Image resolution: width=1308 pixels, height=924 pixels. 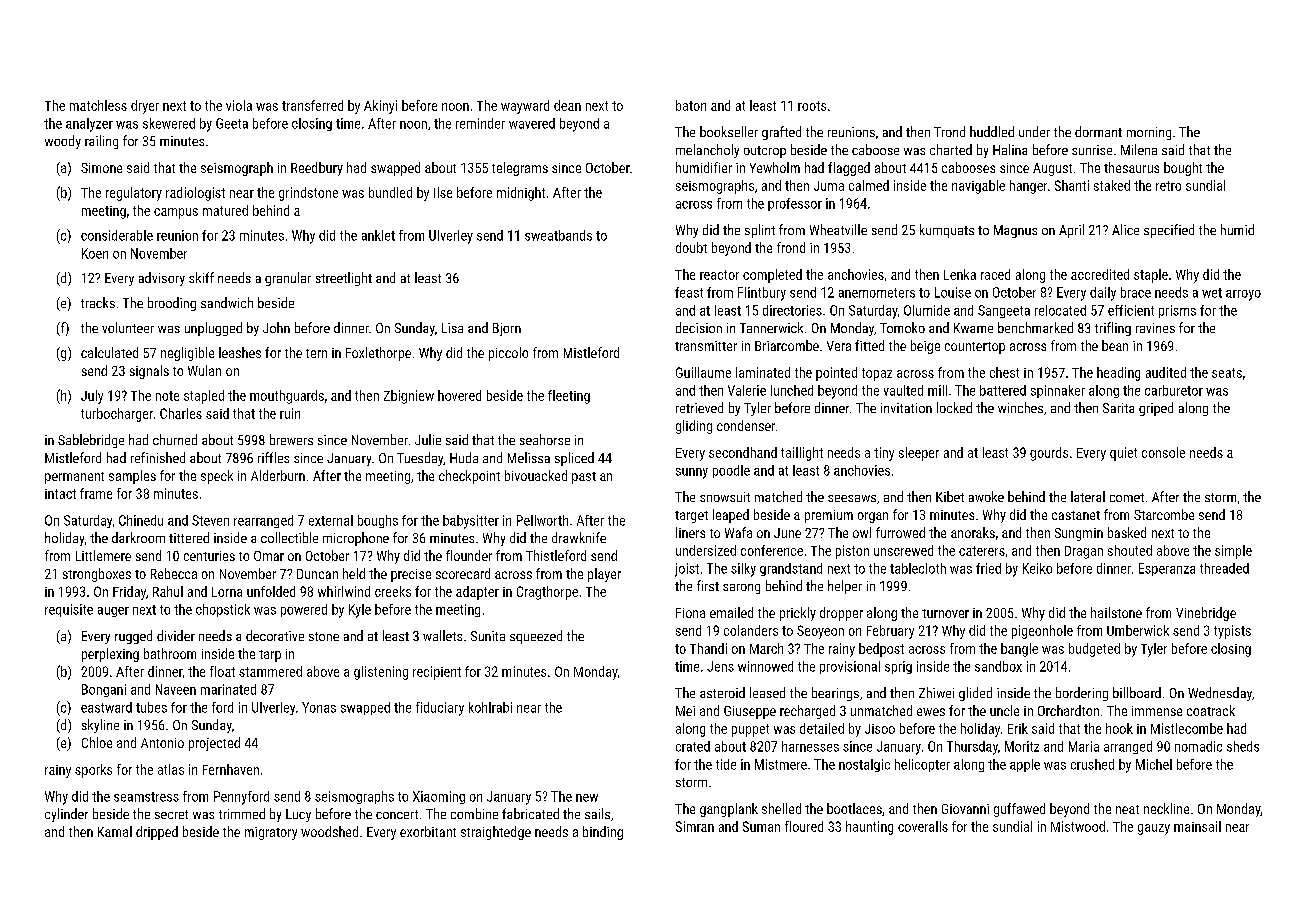 What do you see at coordinates (354, 573) in the screenshot?
I see `held` at bounding box center [354, 573].
